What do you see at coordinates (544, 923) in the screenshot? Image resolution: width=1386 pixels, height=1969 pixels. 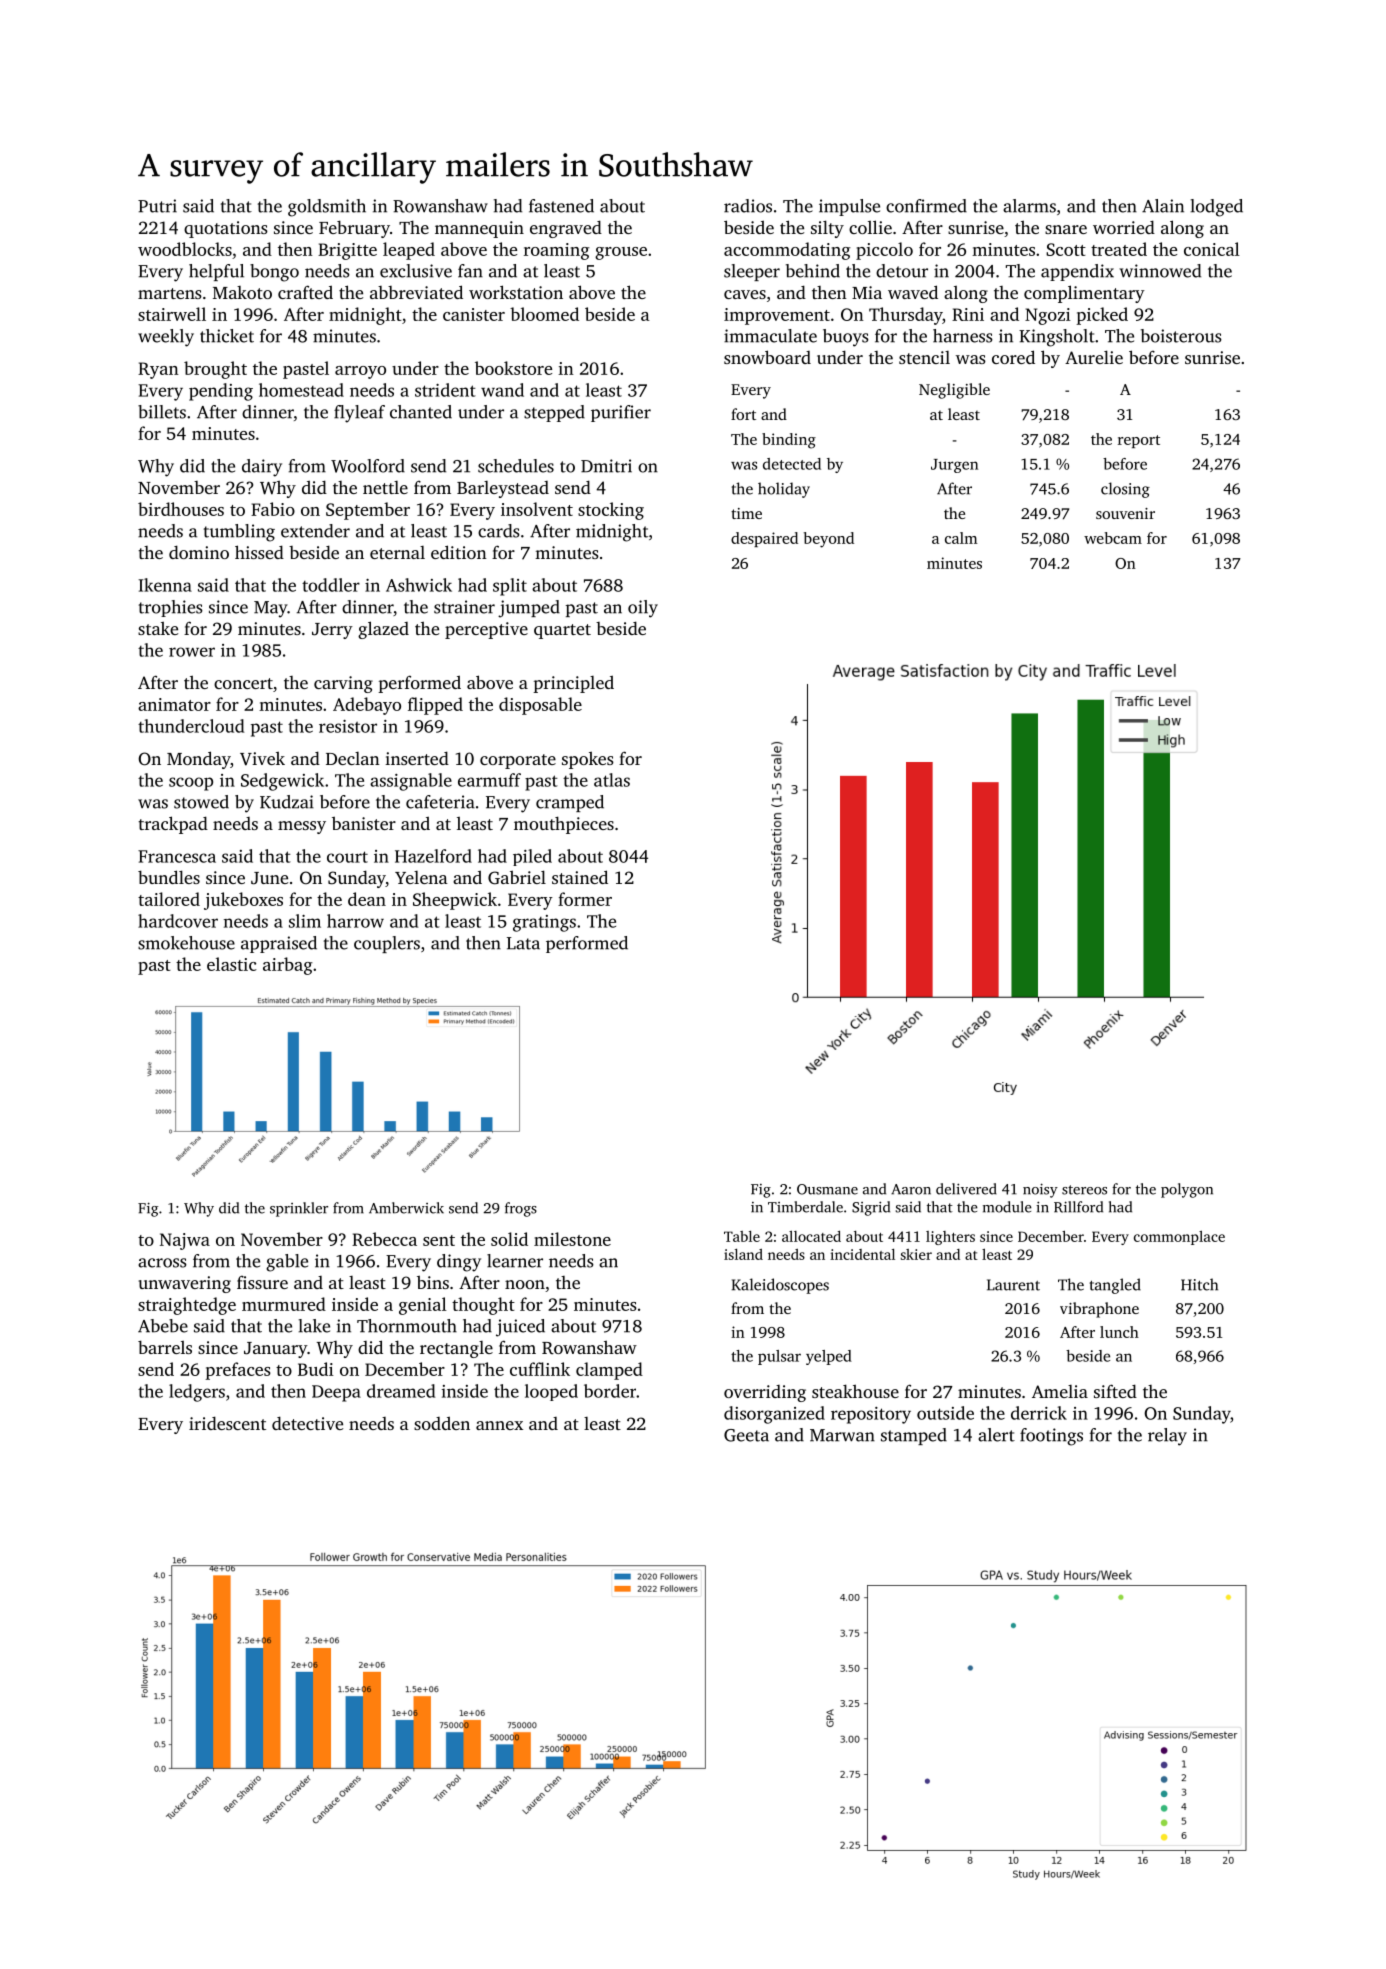 I see `gratings` at bounding box center [544, 923].
